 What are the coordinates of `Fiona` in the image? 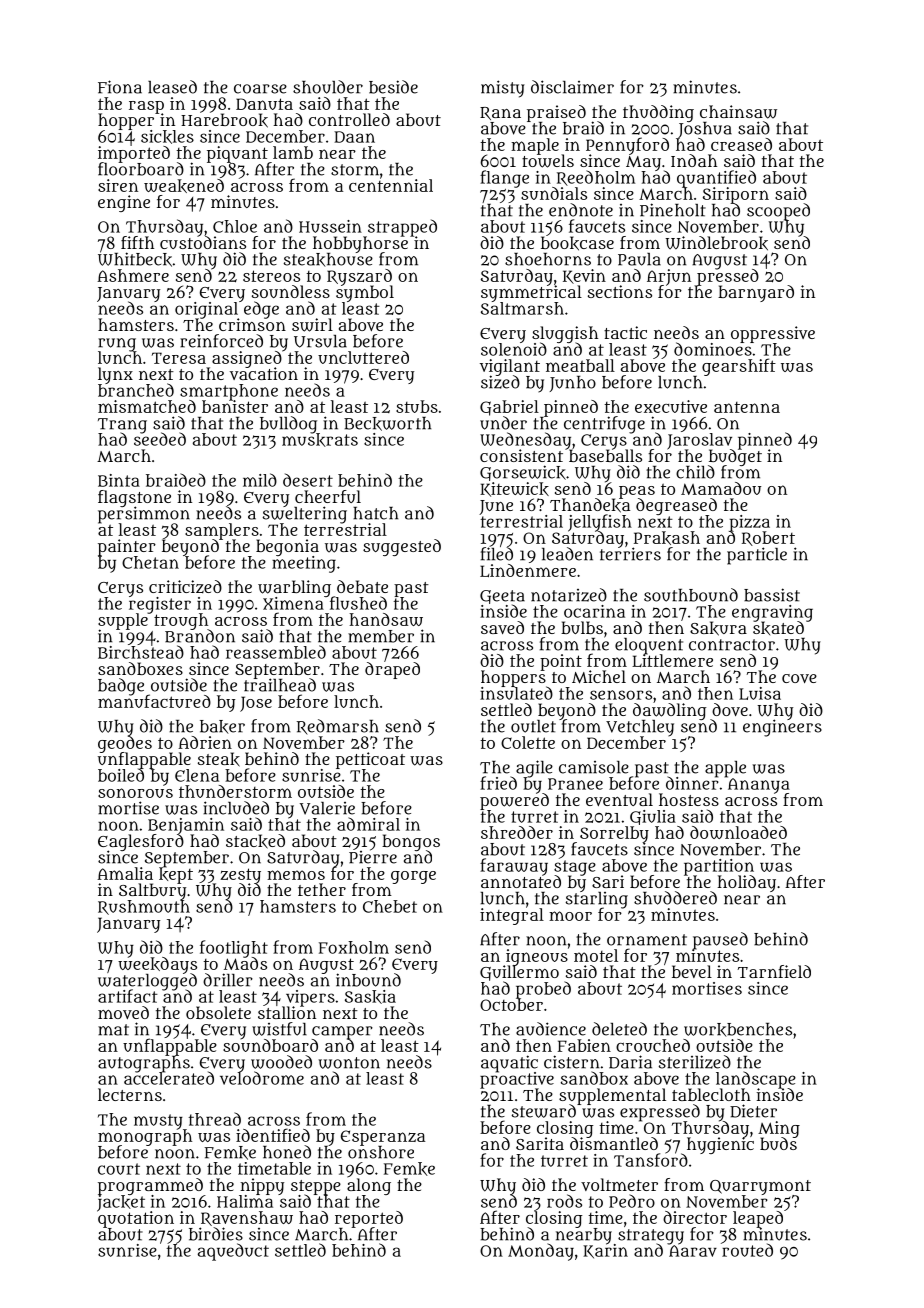 It's located at (120, 87).
